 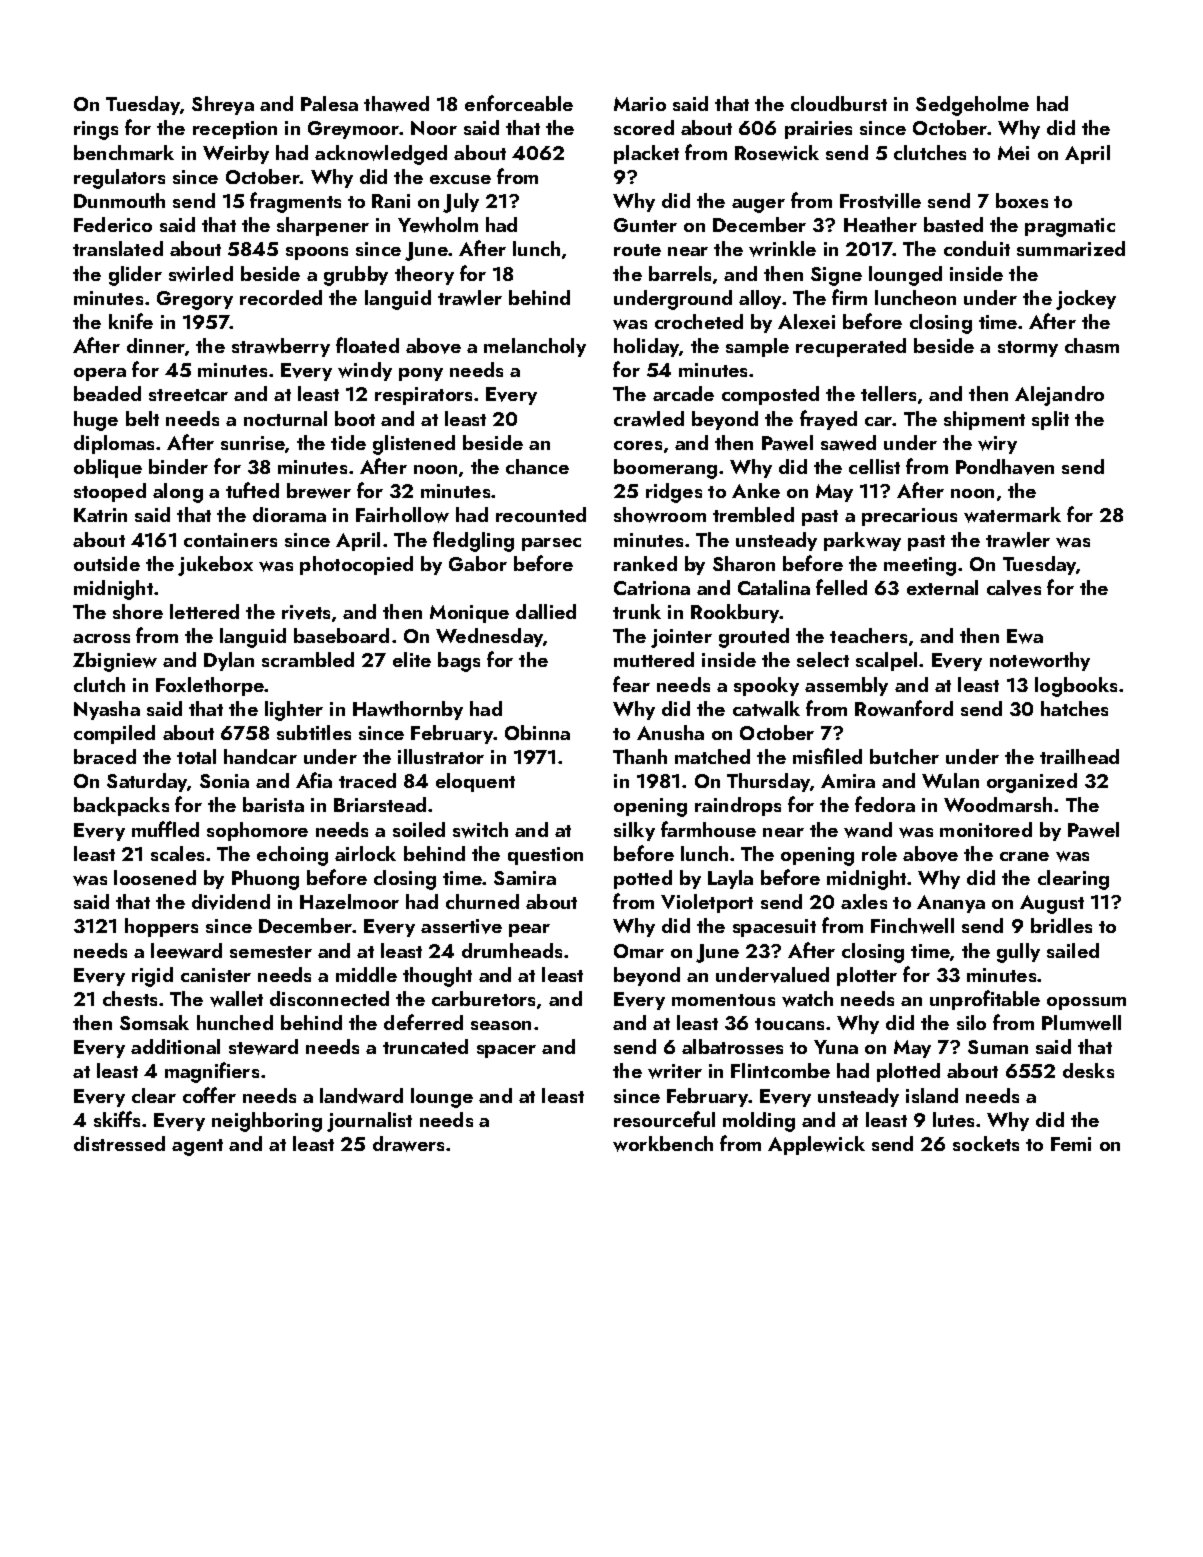 What do you see at coordinates (223, 105) in the page?
I see `Shreya` at bounding box center [223, 105].
